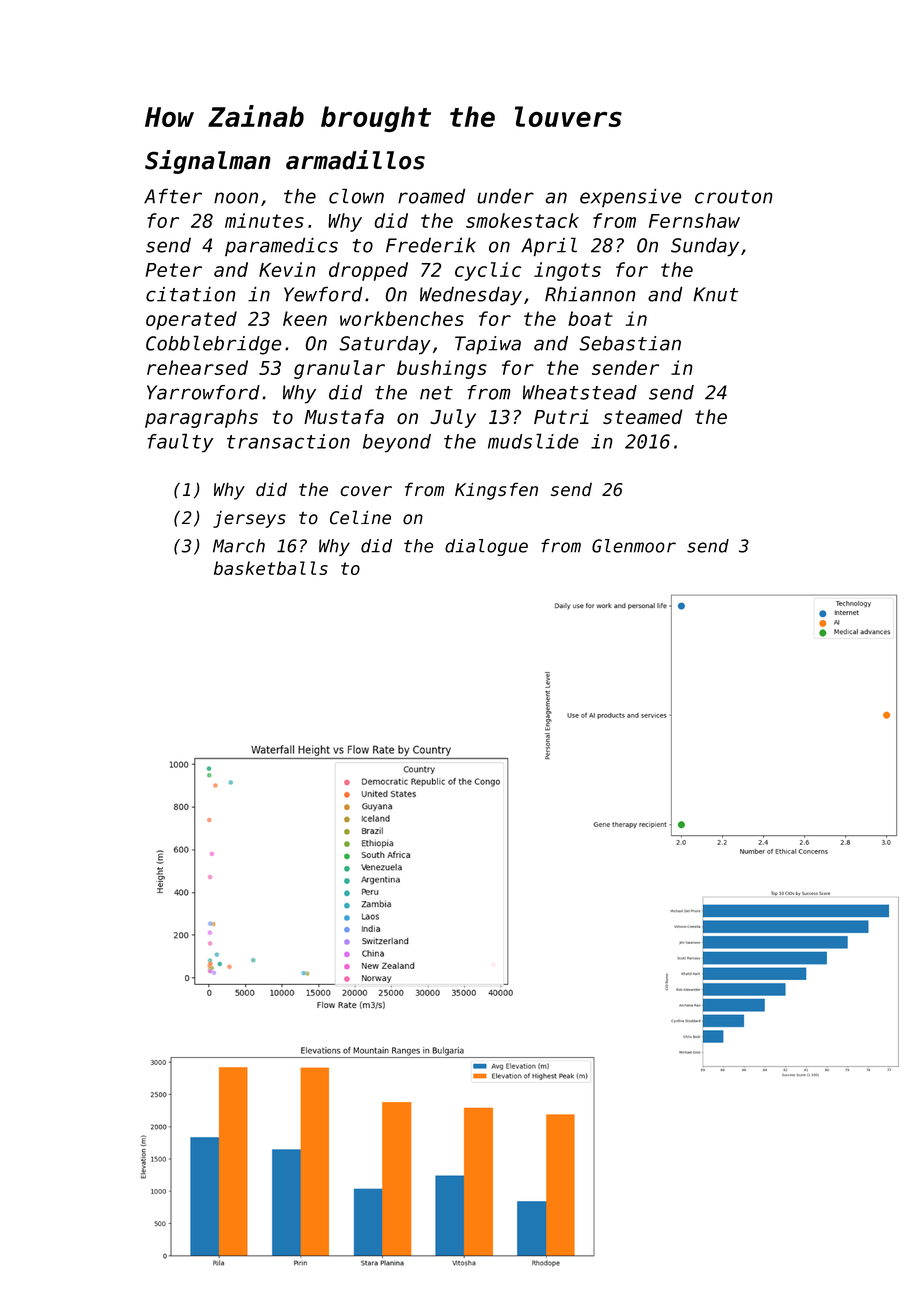 Image resolution: width=924 pixels, height=1314 pixels. Describe the element at coordinates (355, 160) in the document. I see `armadillos` at that location.
